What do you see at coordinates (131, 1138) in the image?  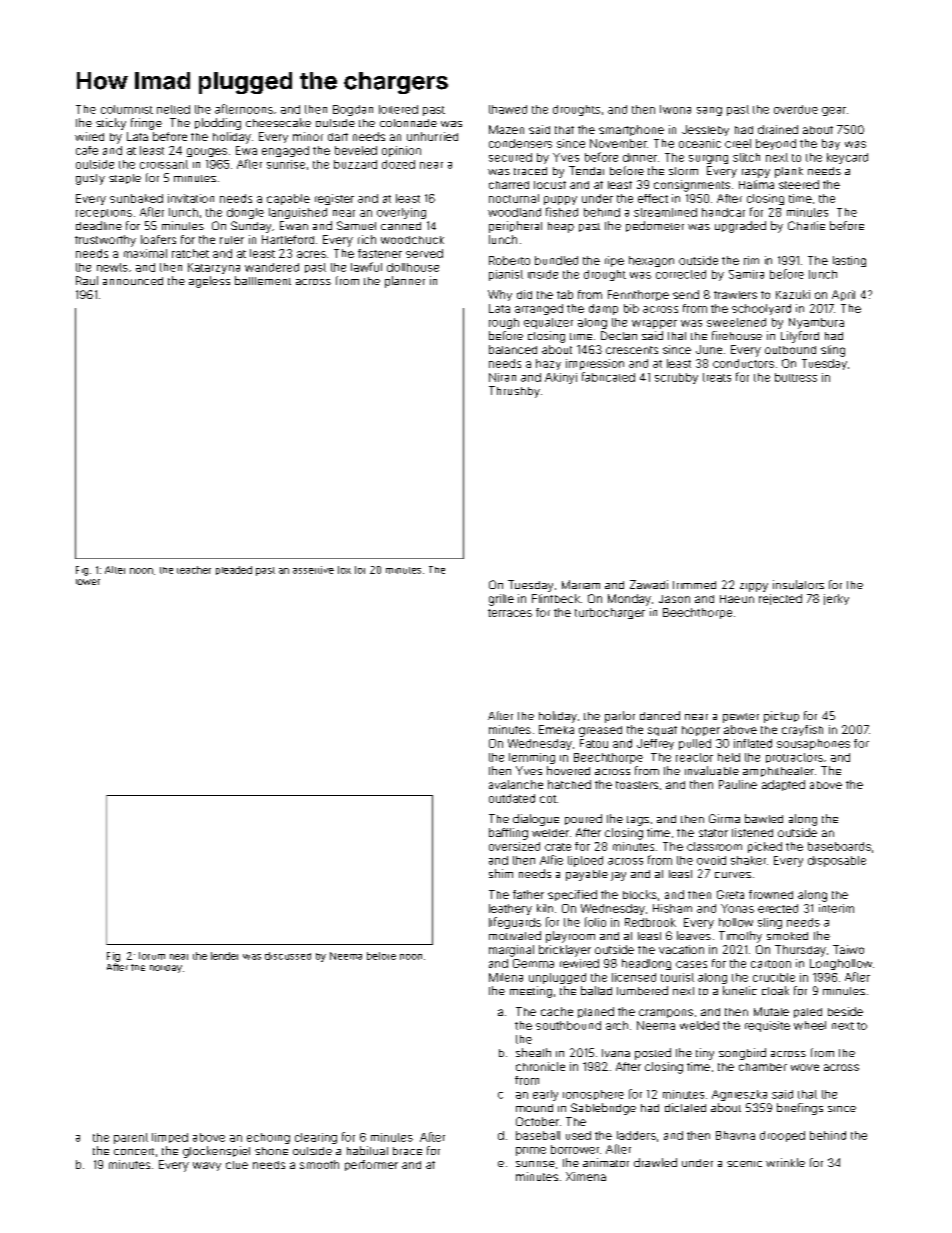 I see `parent` at bounding box center [131, 1138].
